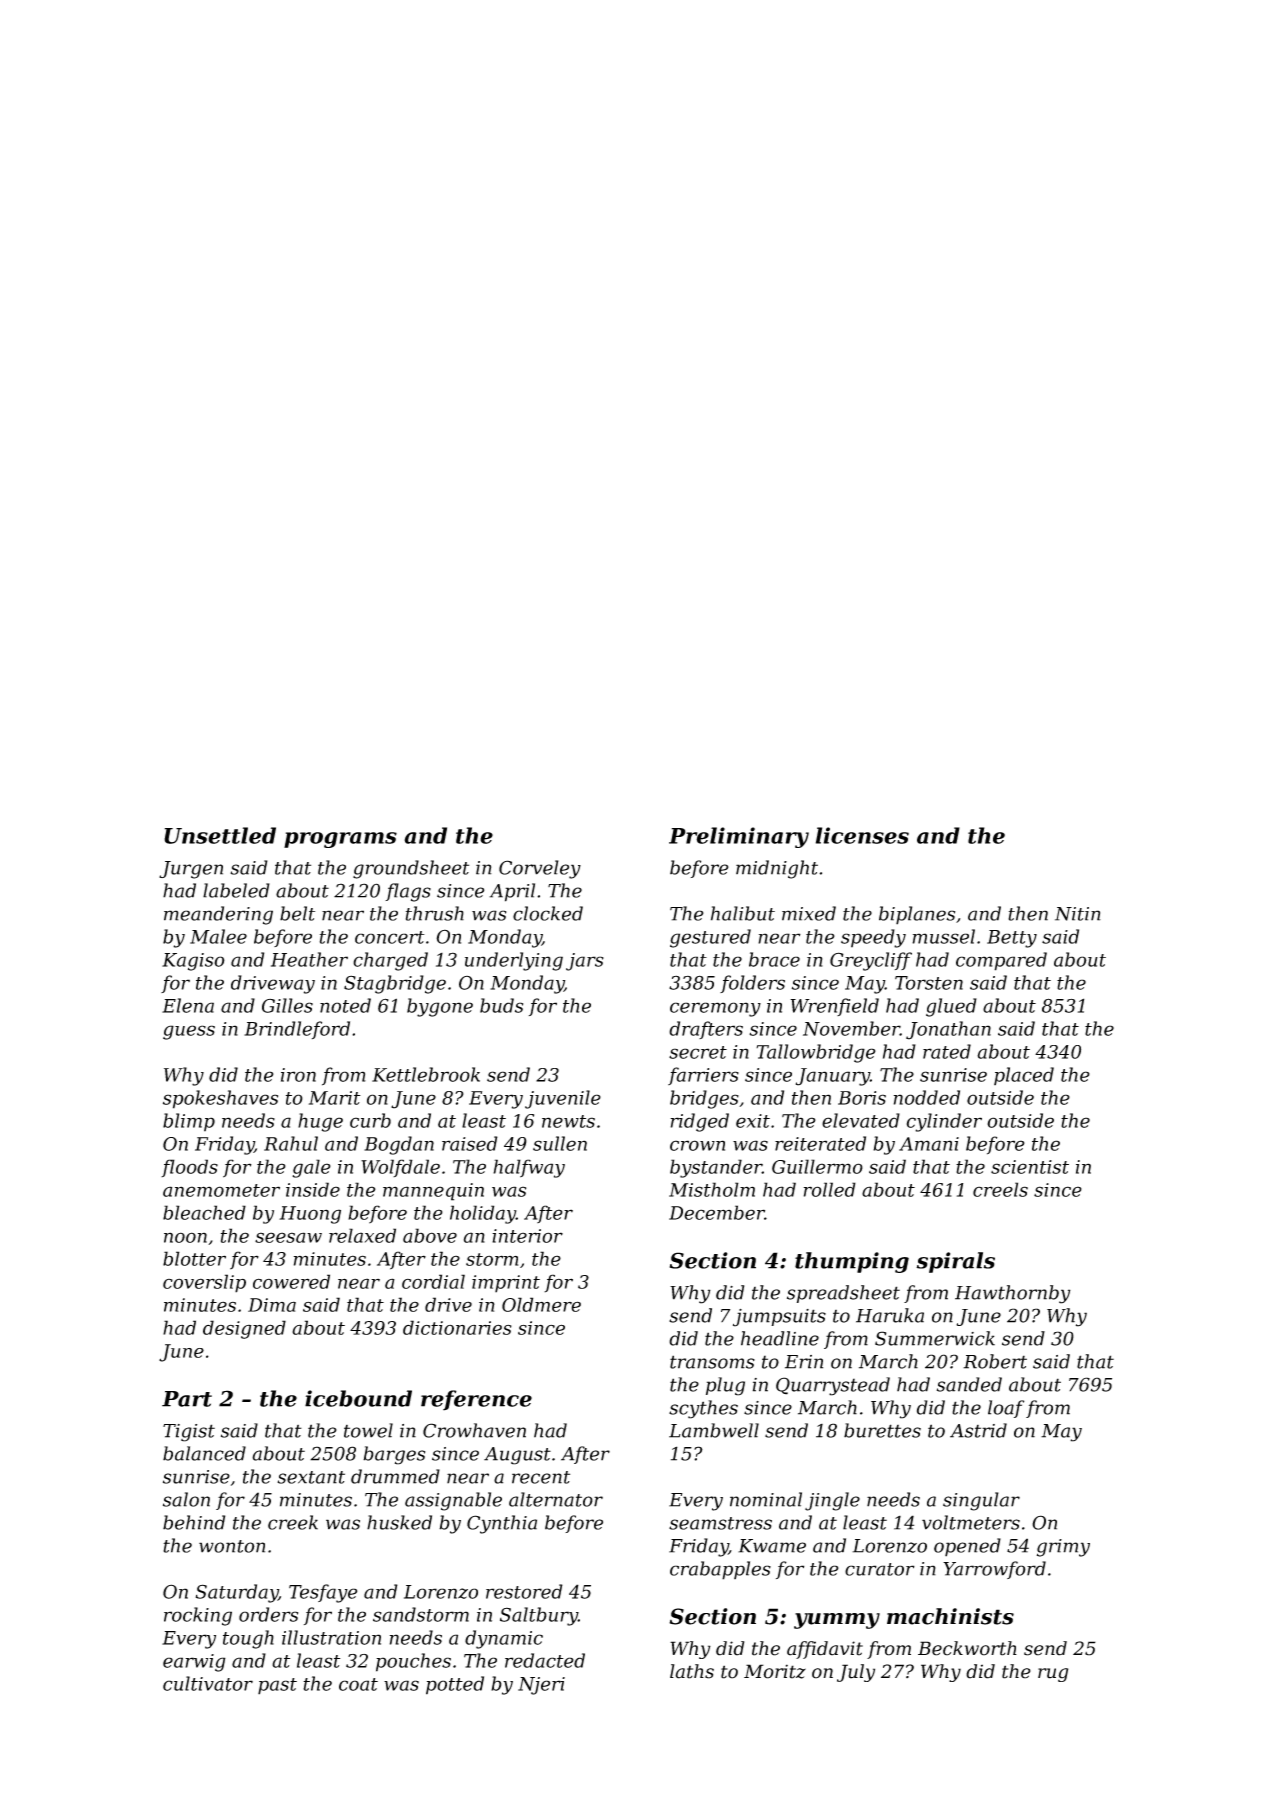 This document has width=1279, height=1809. What do you see at coordinates (882, 1430) in the document?
I see `burettes` at bounding box center [882, 1430].
